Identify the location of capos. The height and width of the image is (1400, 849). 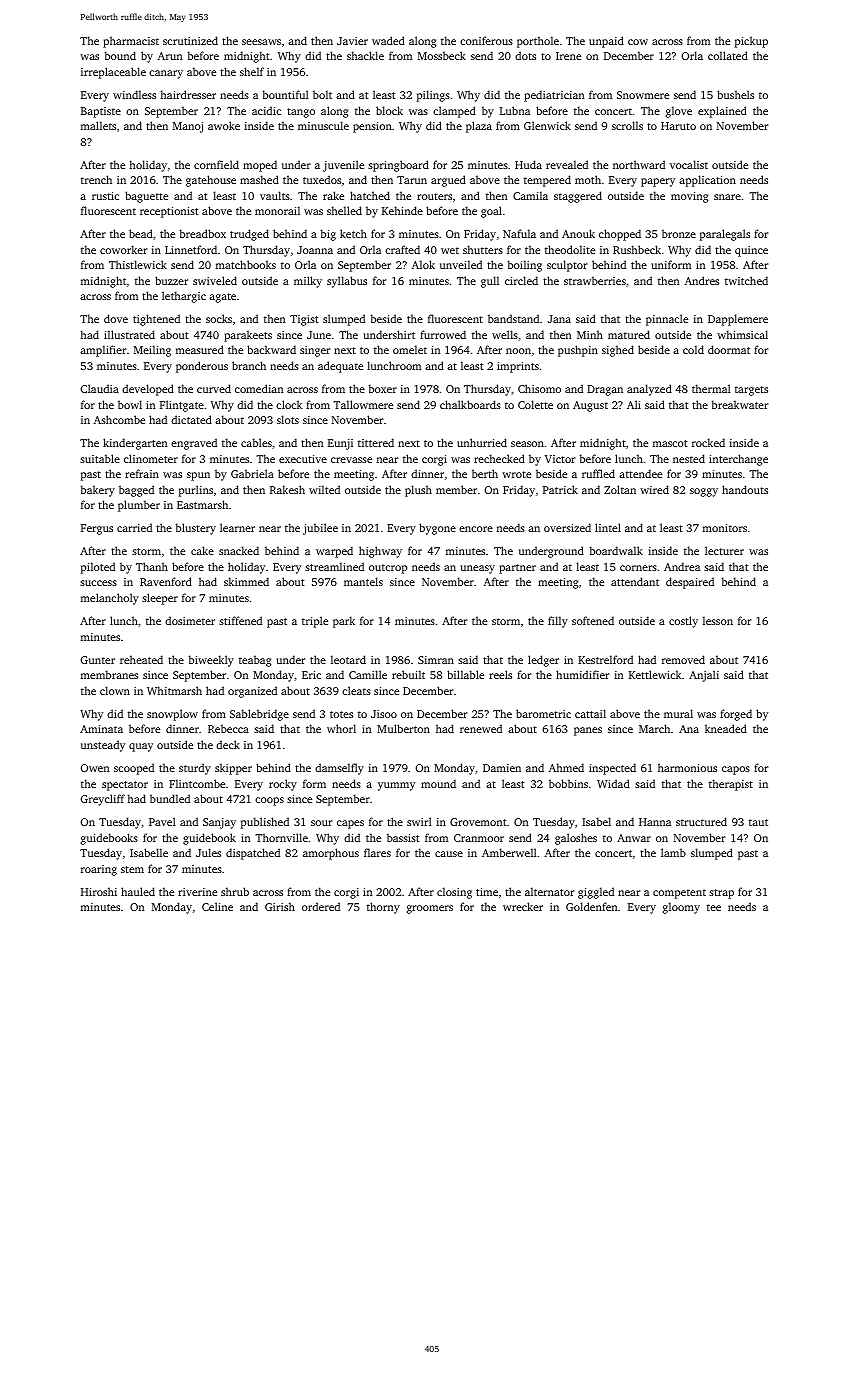
(736, 770).
